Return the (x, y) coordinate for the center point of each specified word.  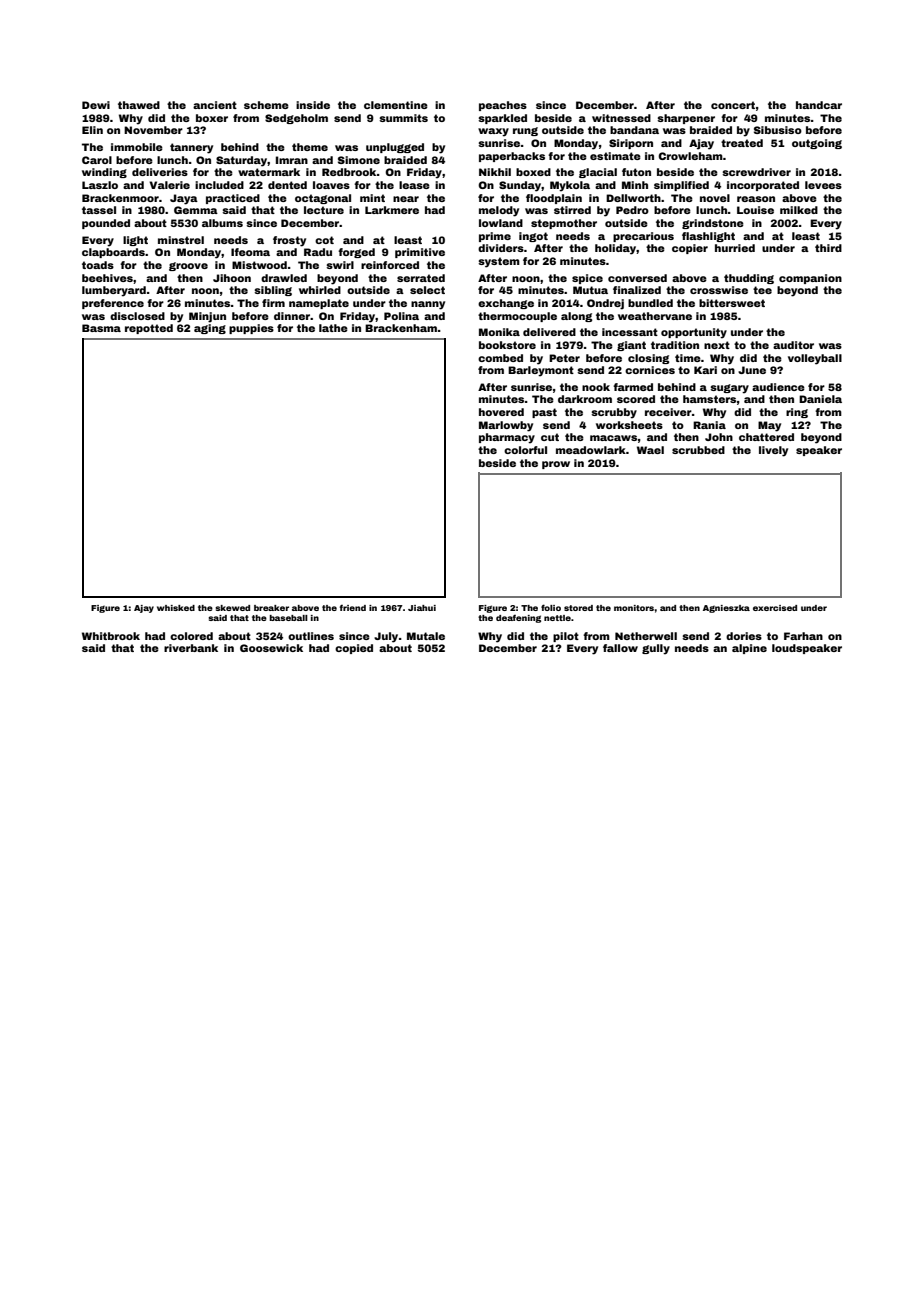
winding (104, 173)
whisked (176, 608)
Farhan (803, 636)
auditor (793, 345)
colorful (525, 450)
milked (799, 210)
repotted (149, 329)
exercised (775, 608)
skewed (232, 608)
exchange (506, 304)
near (406, 199)
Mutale (426, 636)
